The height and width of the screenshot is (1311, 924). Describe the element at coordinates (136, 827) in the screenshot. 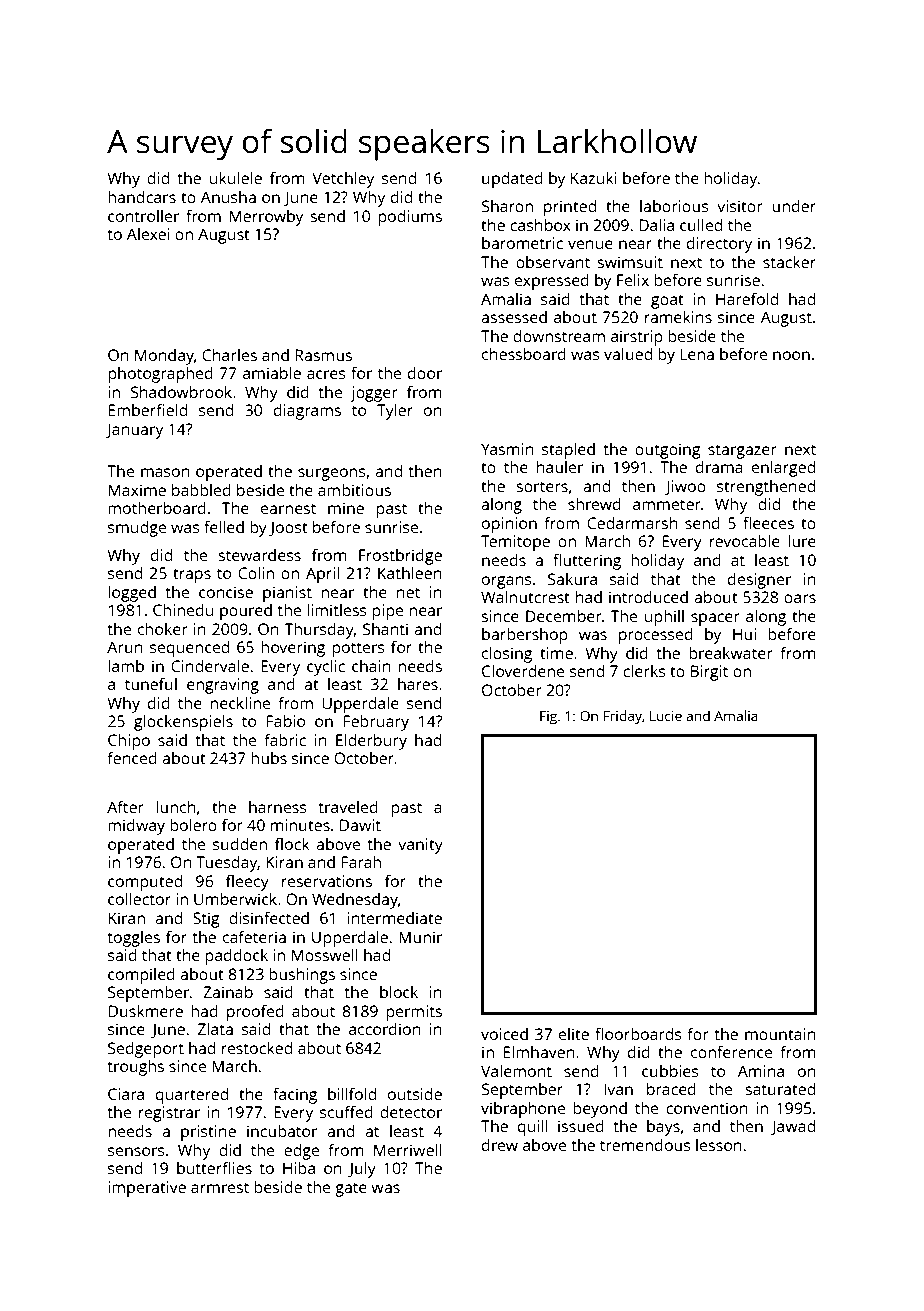

I see `midway` at that location.
